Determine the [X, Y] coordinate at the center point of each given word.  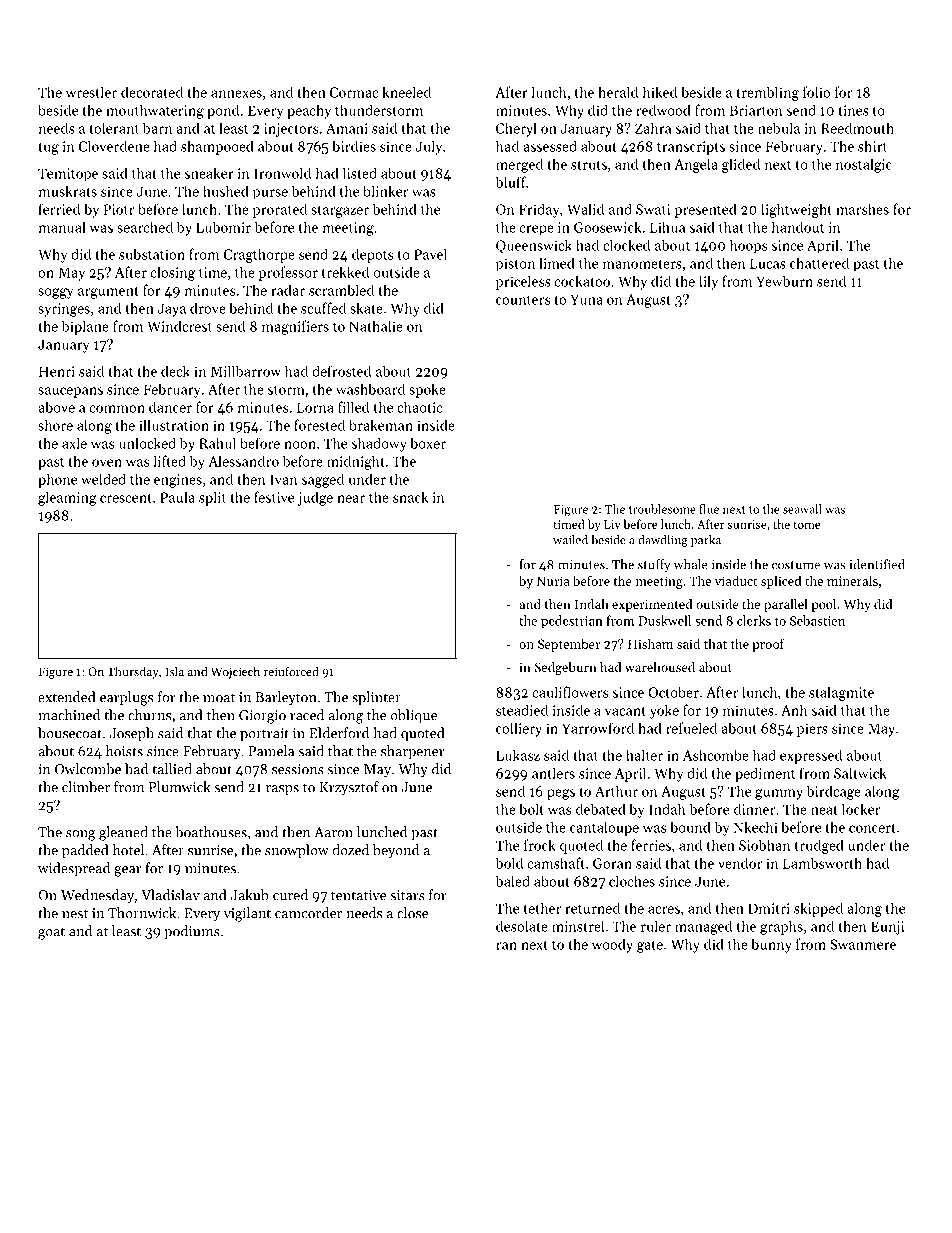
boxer [428, 443]
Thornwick [142, 913]
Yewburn [784, 281]
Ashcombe [716, 755]
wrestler [91, 92]
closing [173, 273]
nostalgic [864, 165]
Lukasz [518, 755]
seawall [802, 509]
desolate [522, 926]
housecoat [70, 733]
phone [57, 480]
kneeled [406, 92]
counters [523, 300]
